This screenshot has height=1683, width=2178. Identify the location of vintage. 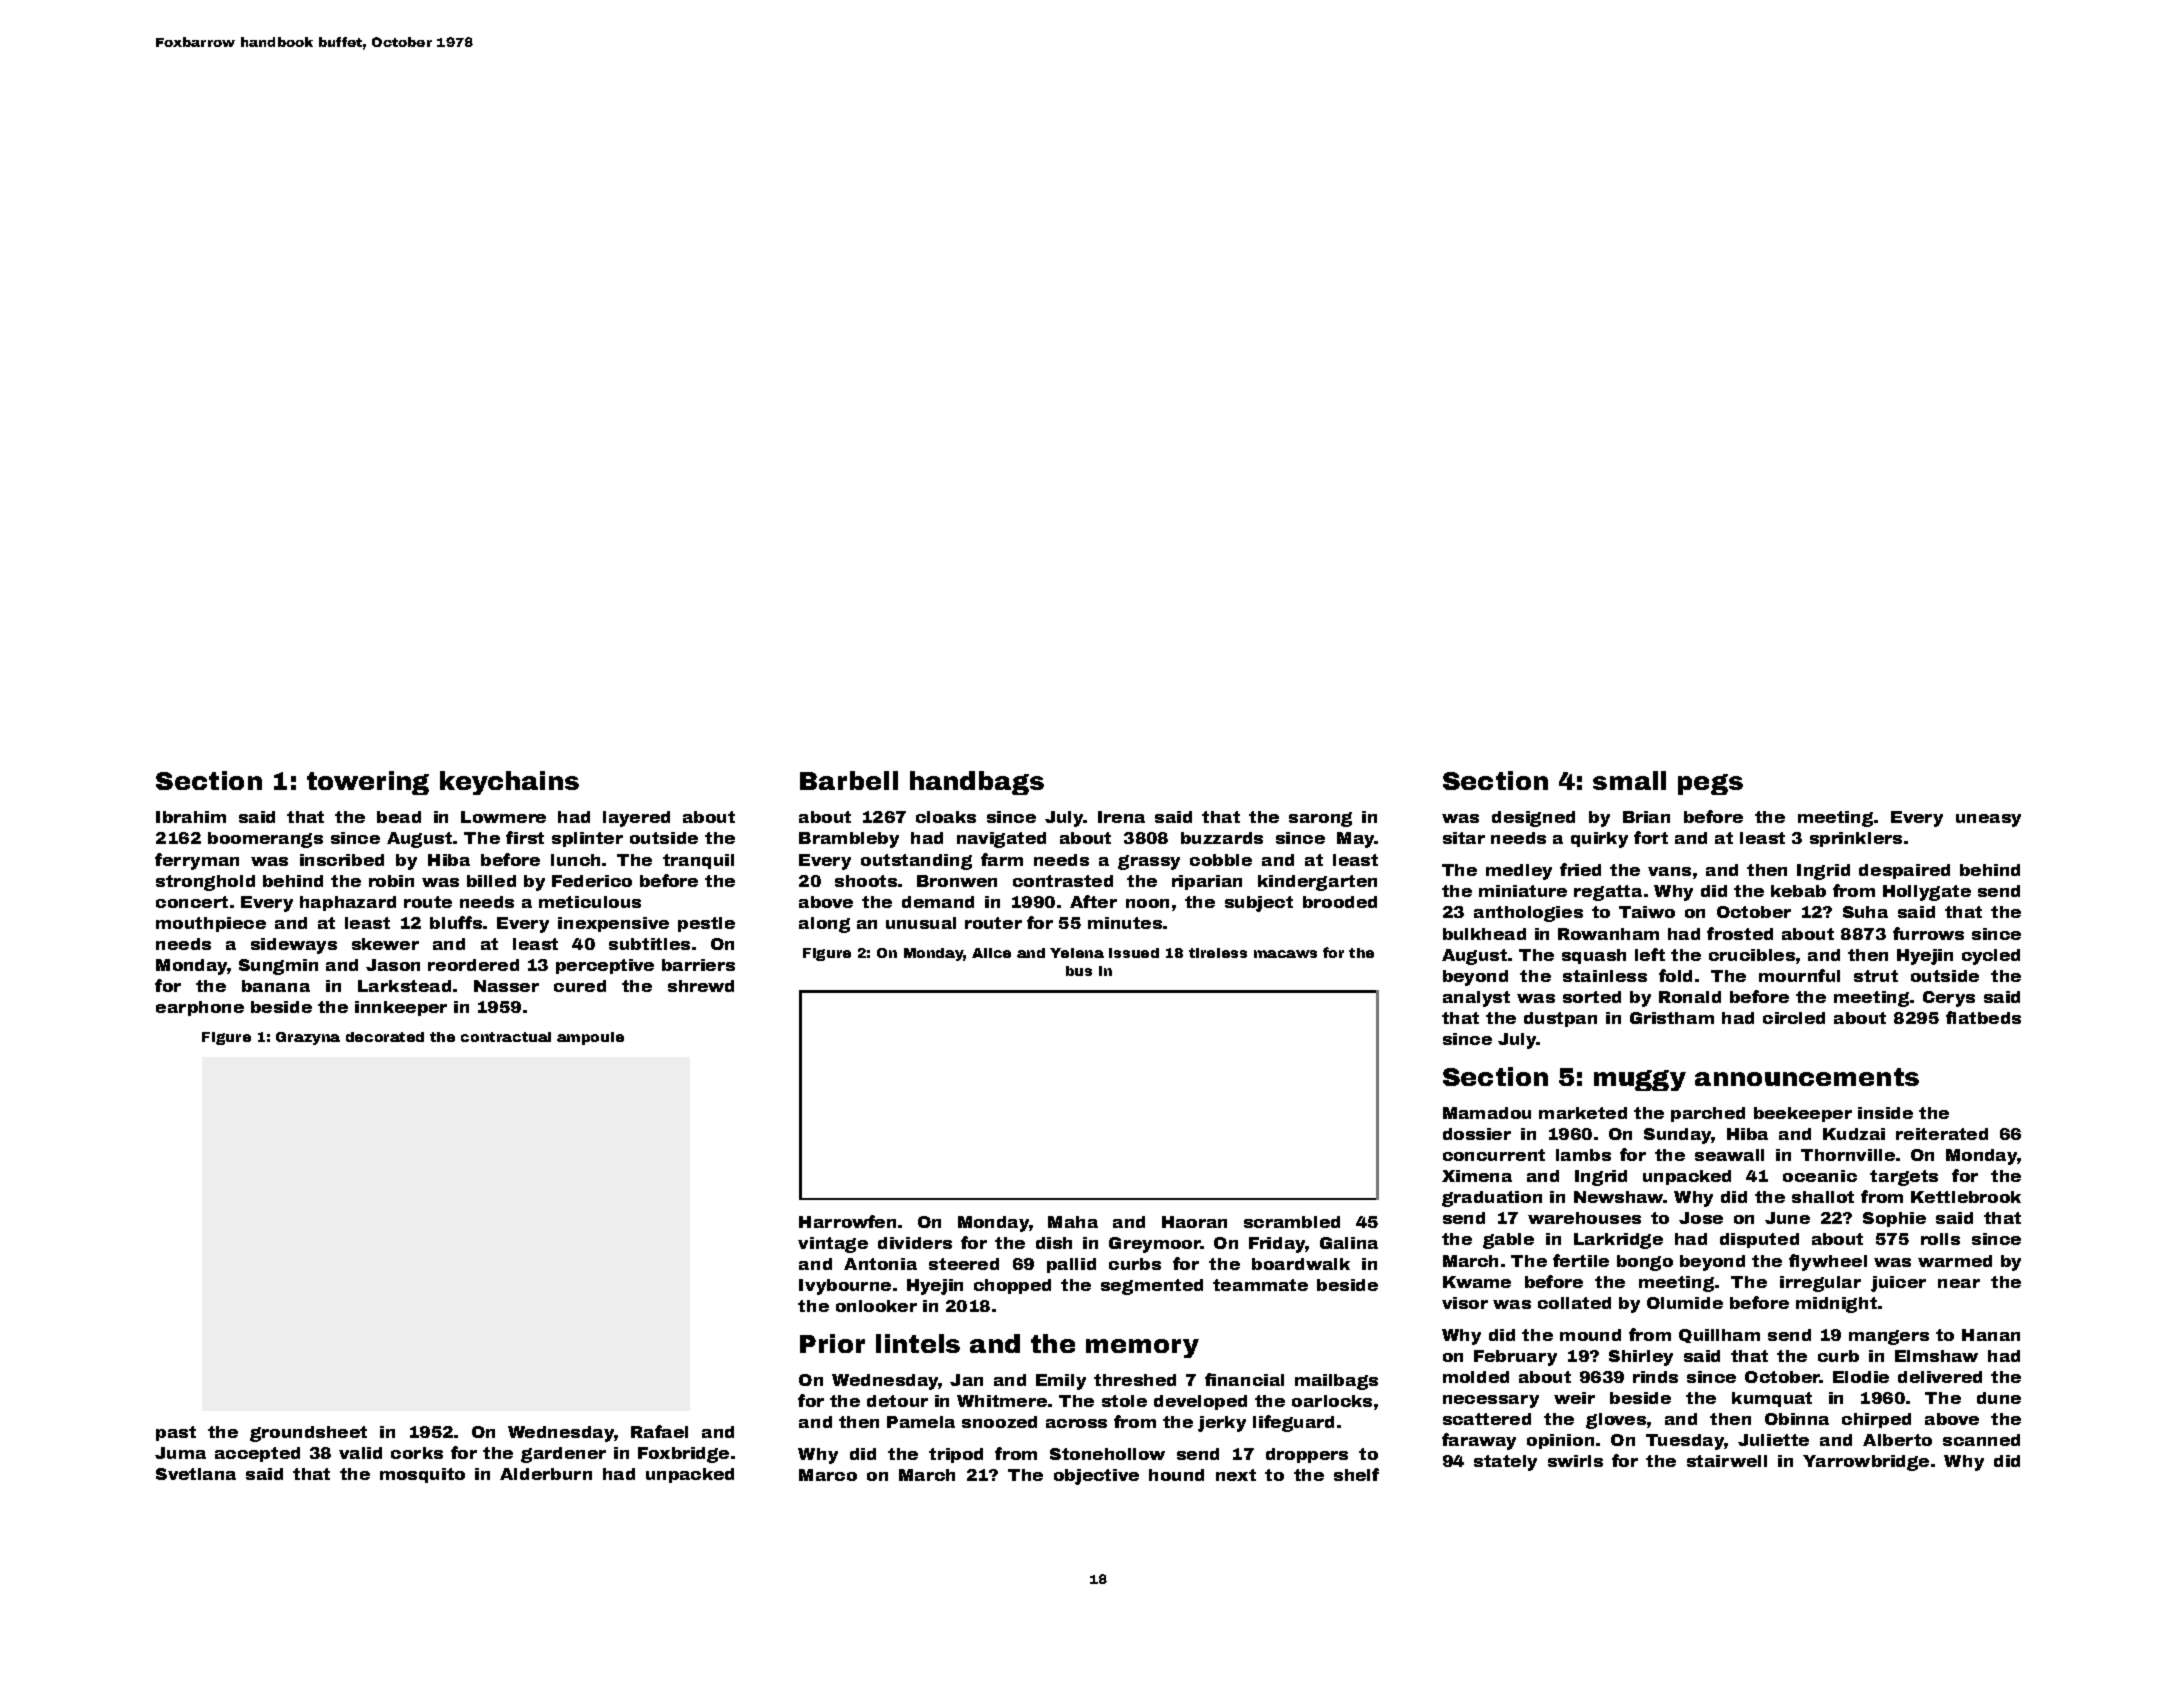
(833, 1245).
